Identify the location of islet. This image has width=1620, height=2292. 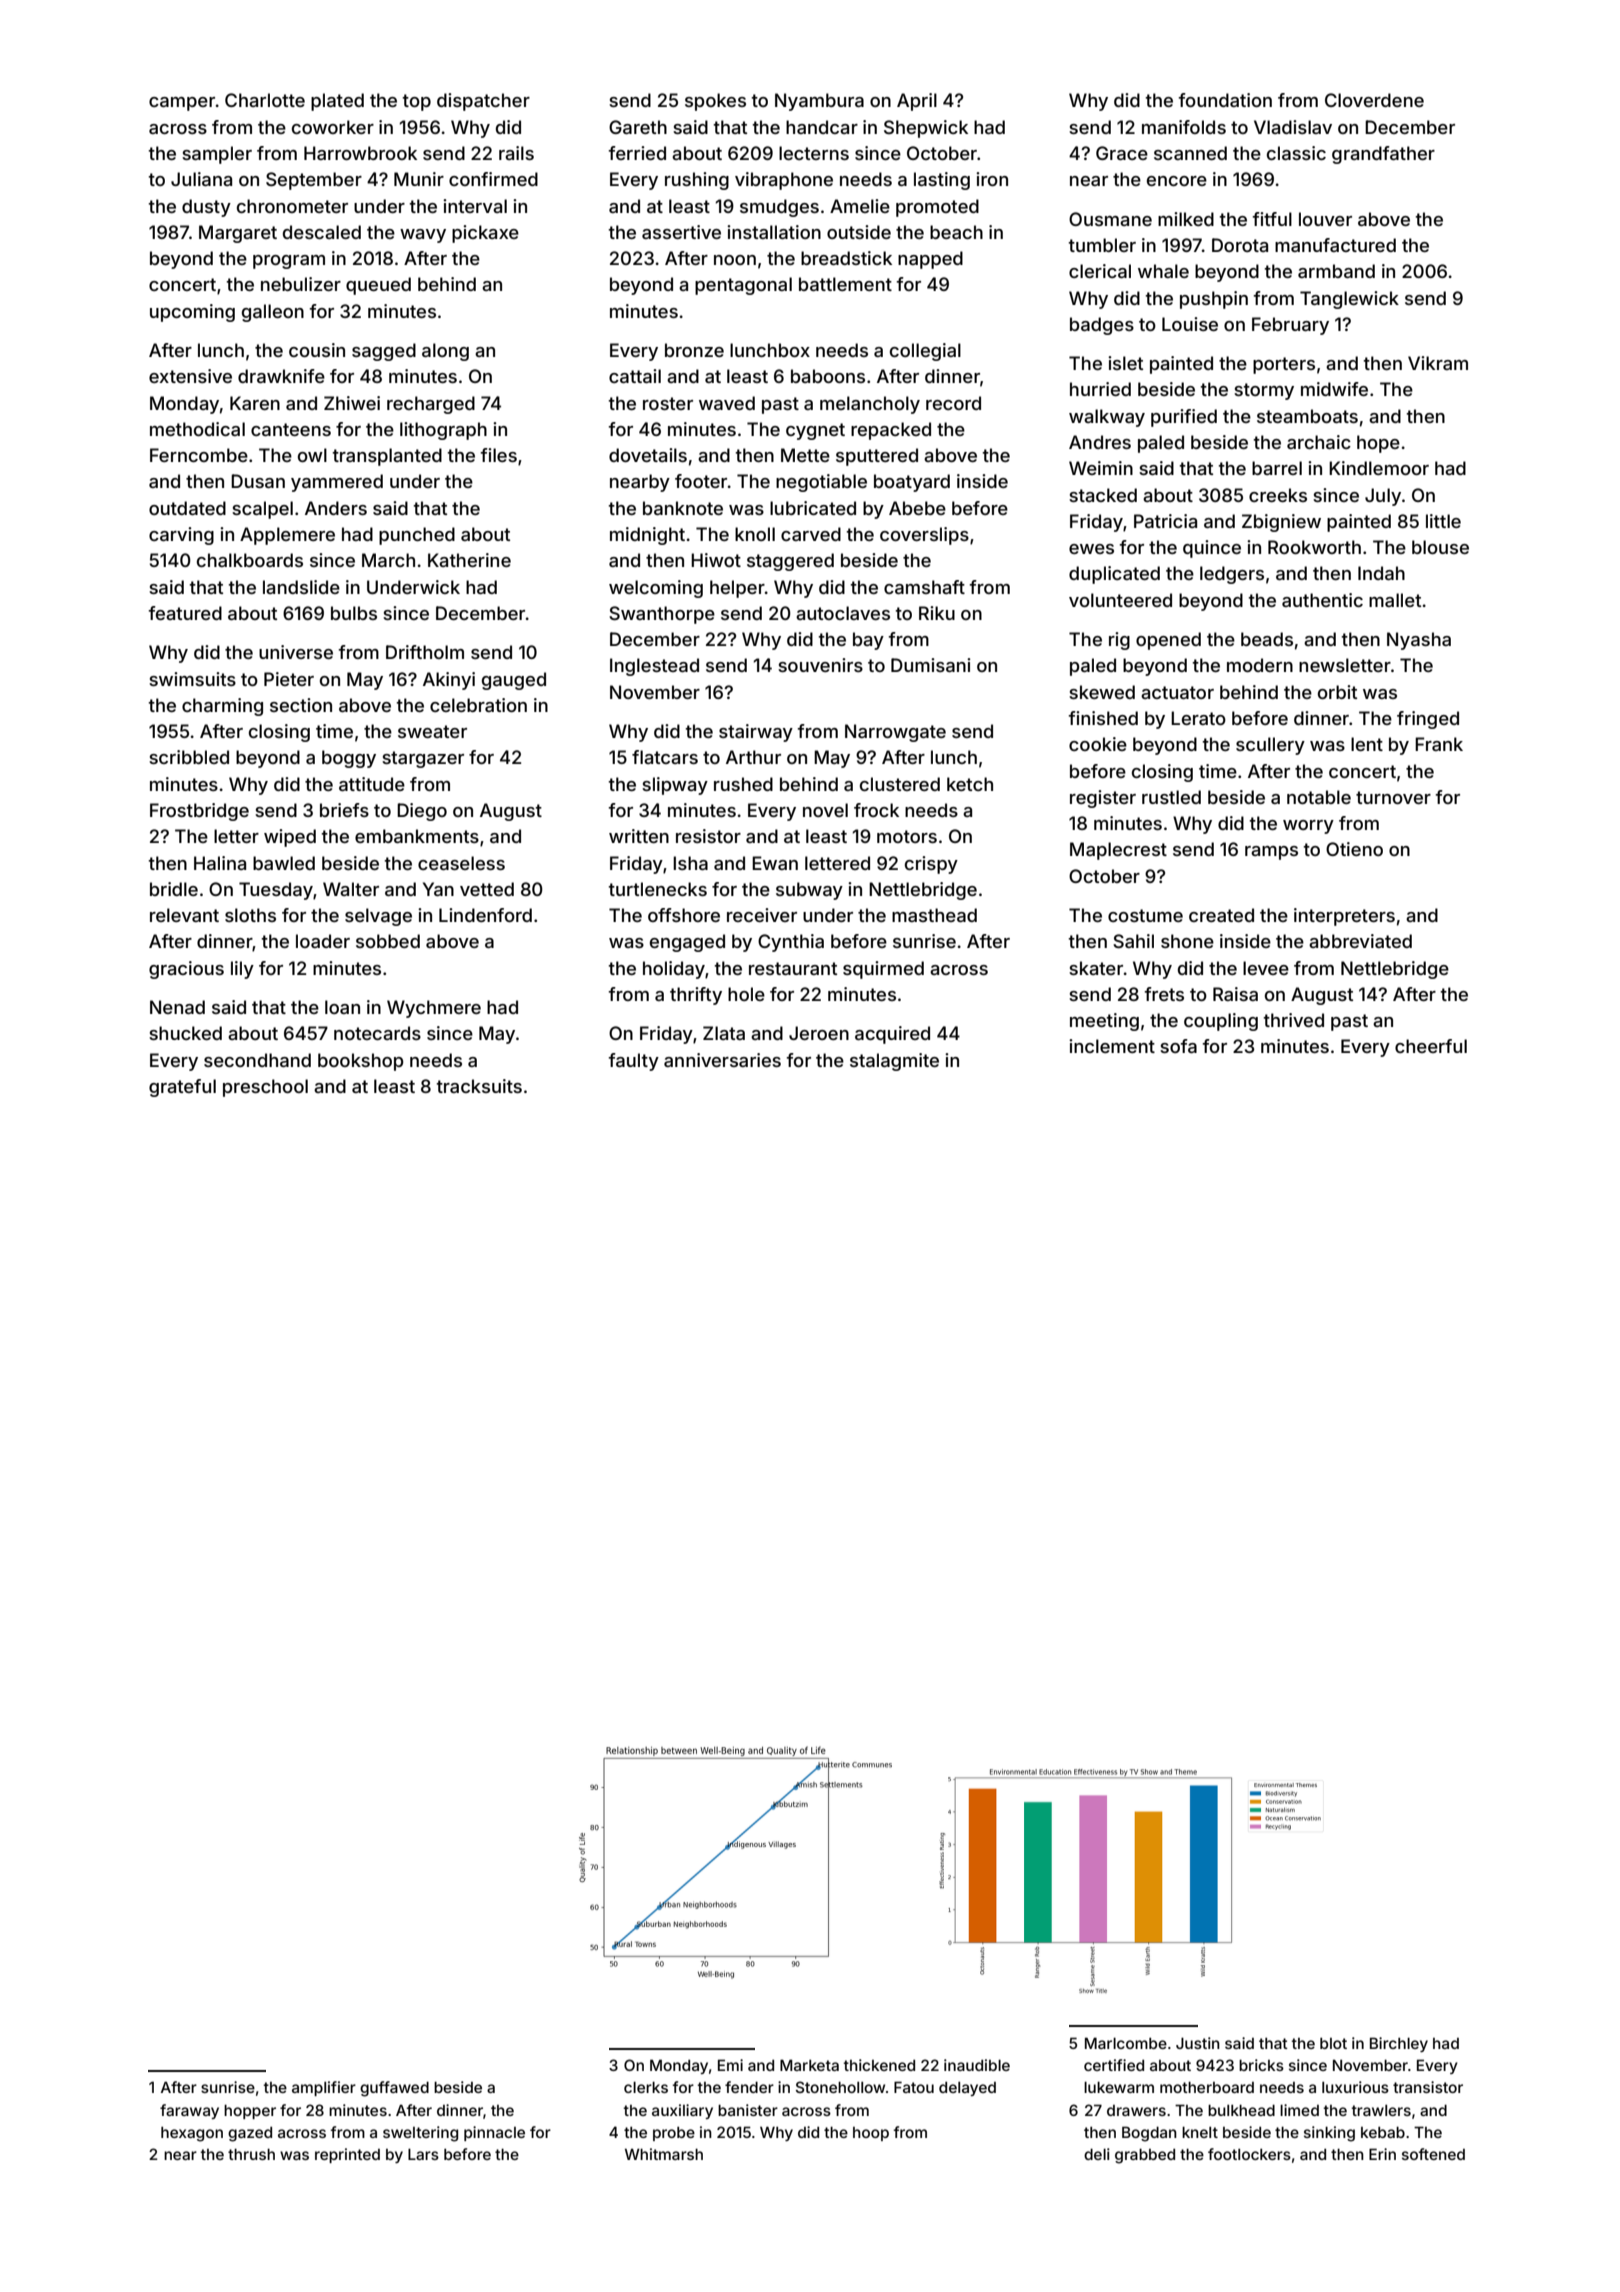
(1125, 363).
